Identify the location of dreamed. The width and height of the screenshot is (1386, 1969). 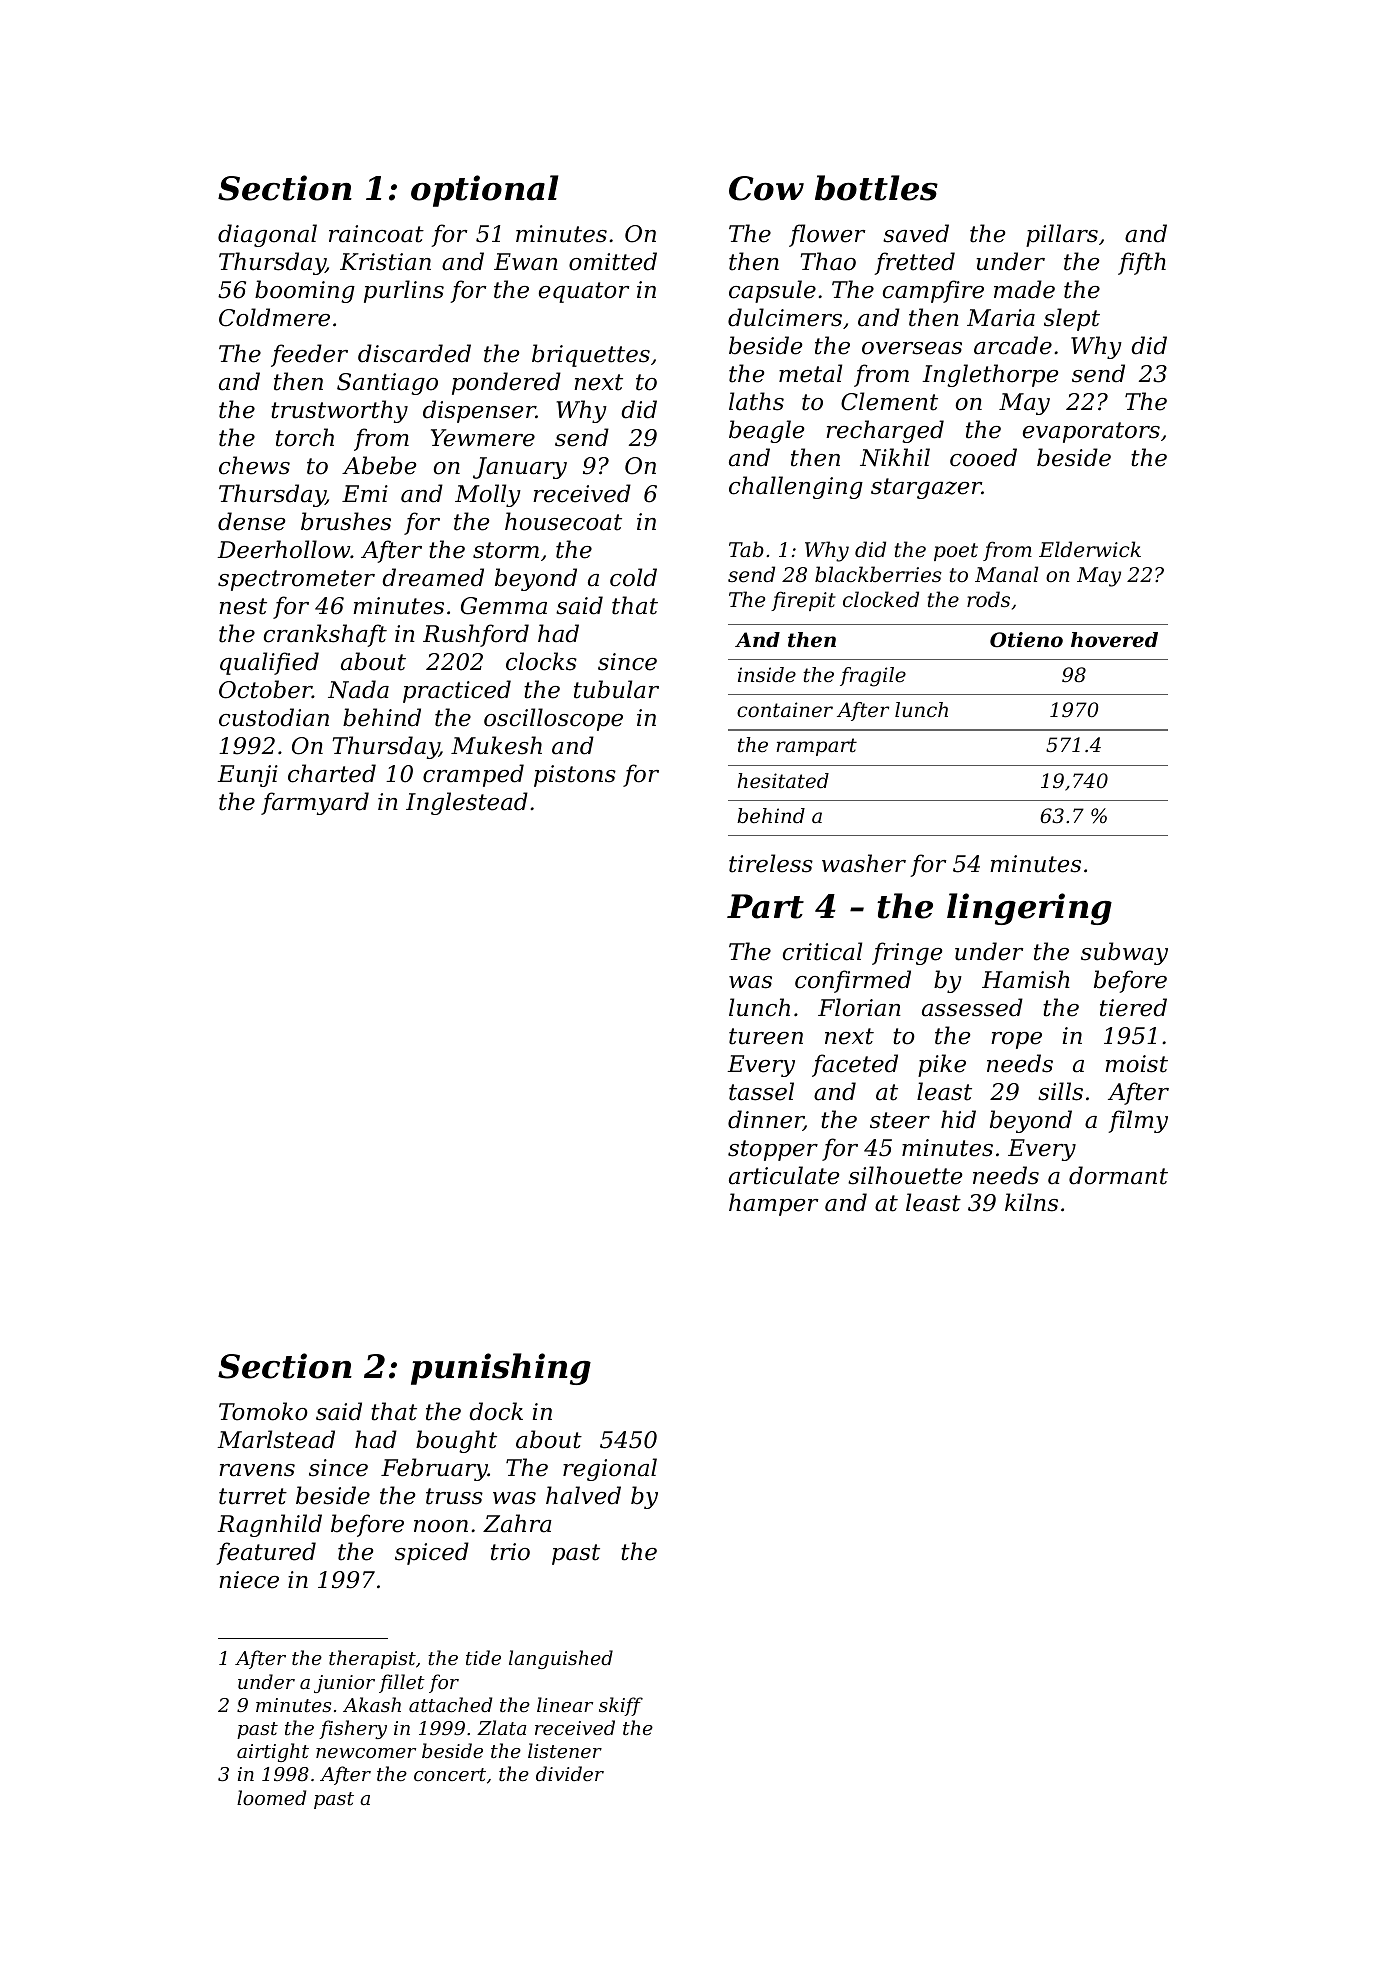
(433, 577).
